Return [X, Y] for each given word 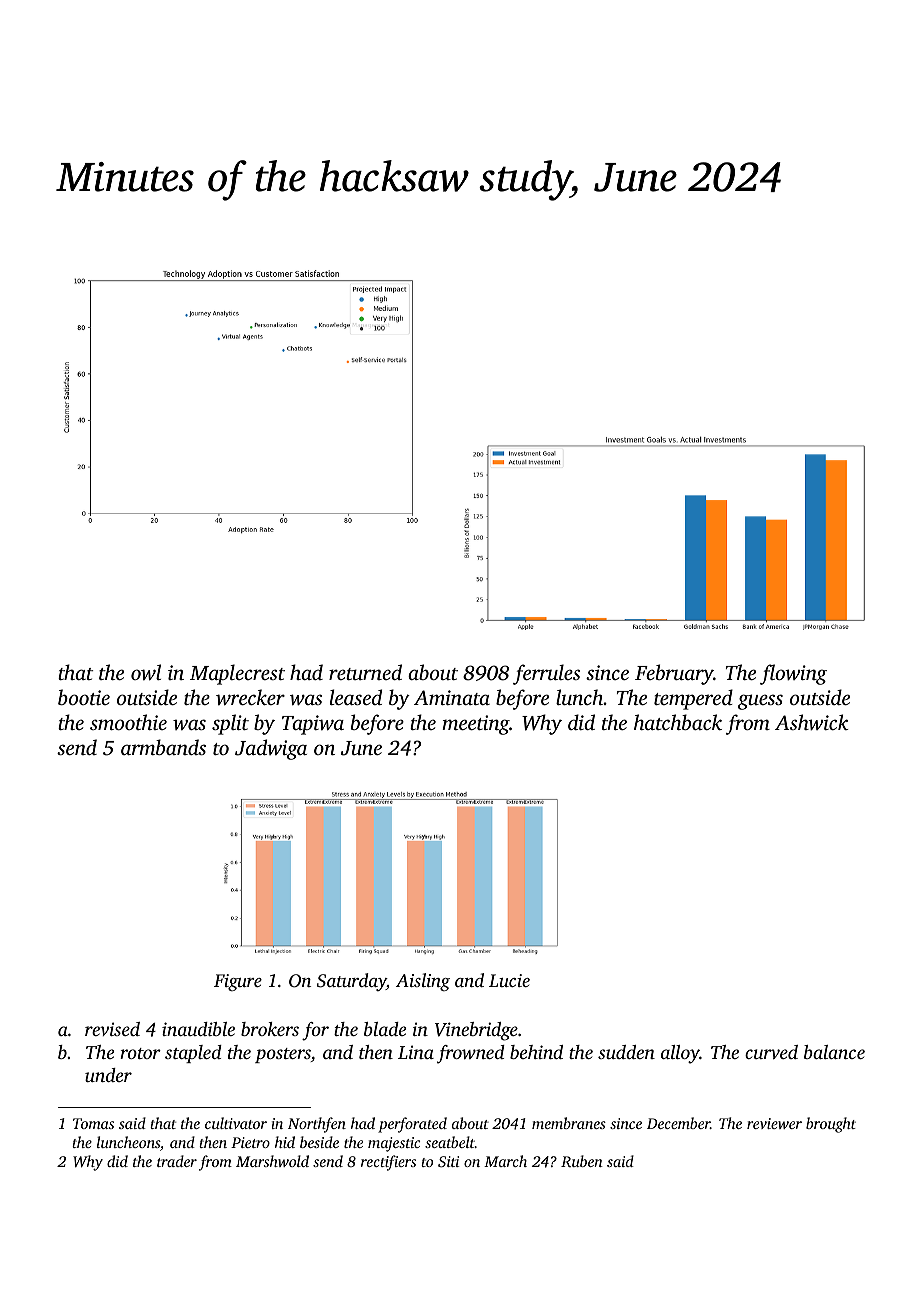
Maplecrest [237, 674]
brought [831, 1125]
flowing [793, 674]
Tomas [93, 1123]
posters [283, 1055]
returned [365, 672]
